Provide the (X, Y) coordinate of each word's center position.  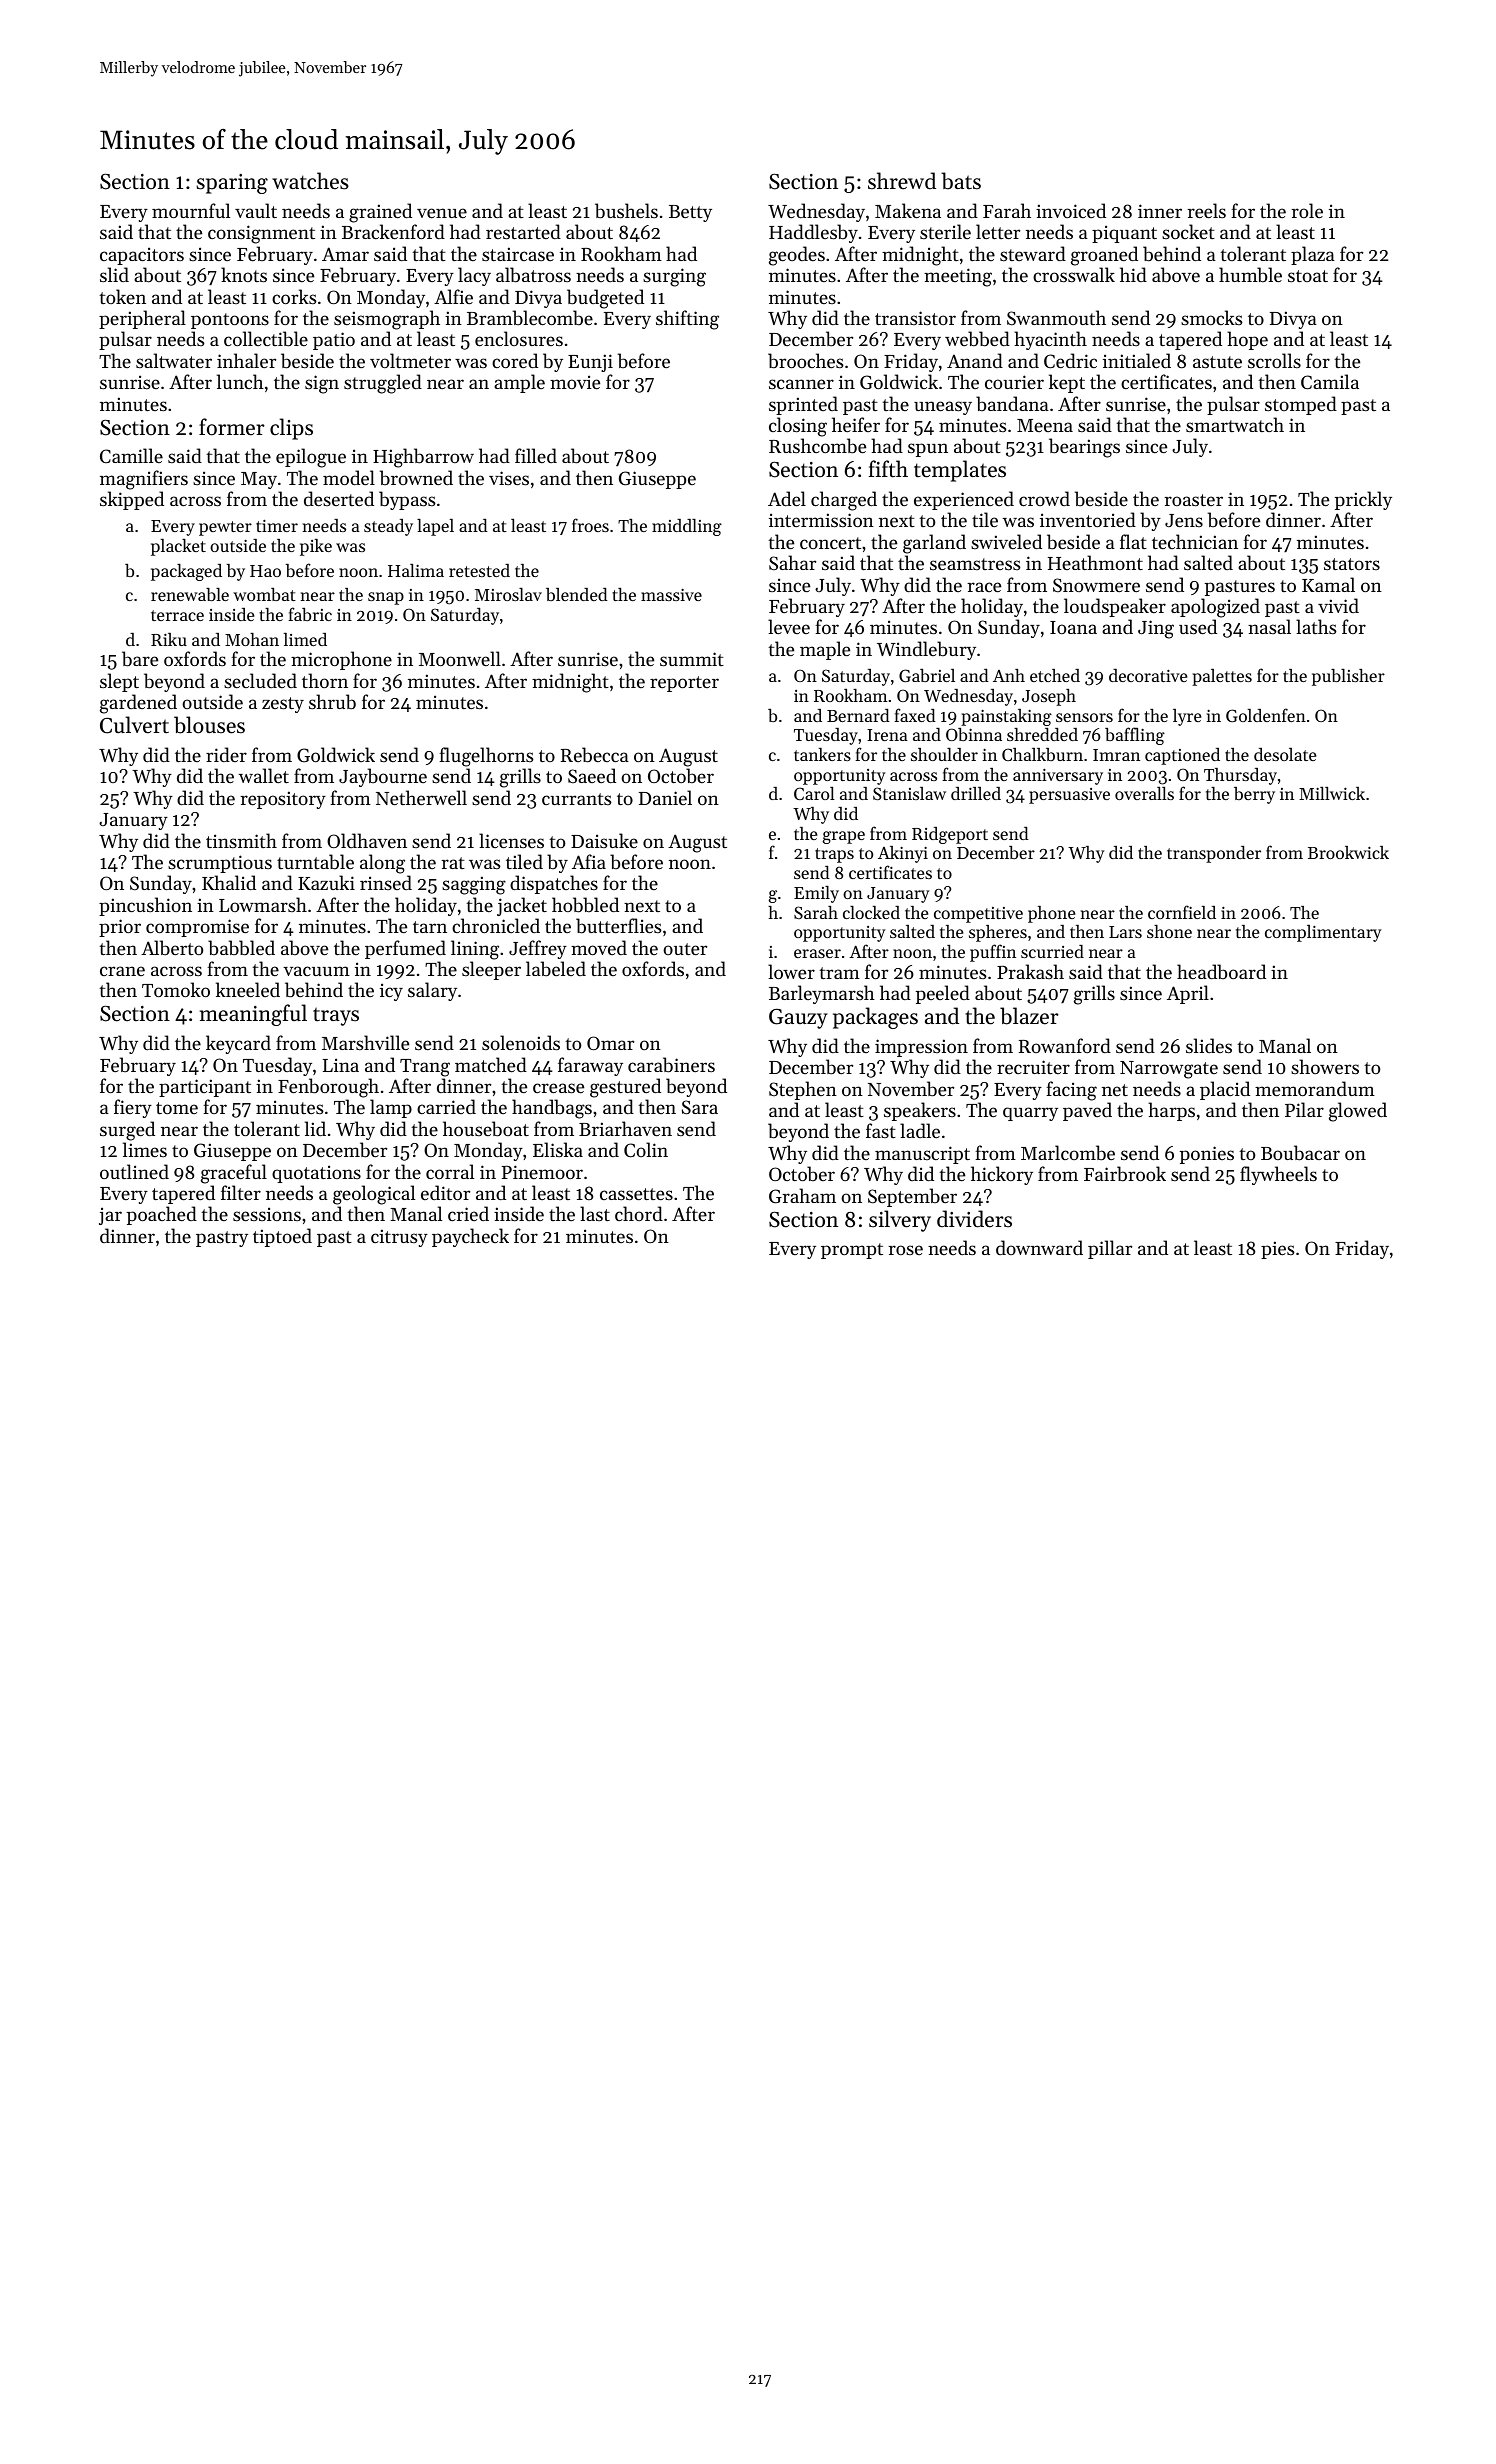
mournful (191, 210)
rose (905, 1250)
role (1307, 210)
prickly (1363, 500)
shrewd (902, 181)
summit (692, 659)
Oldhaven (367, 840)
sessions (267, 1214)
